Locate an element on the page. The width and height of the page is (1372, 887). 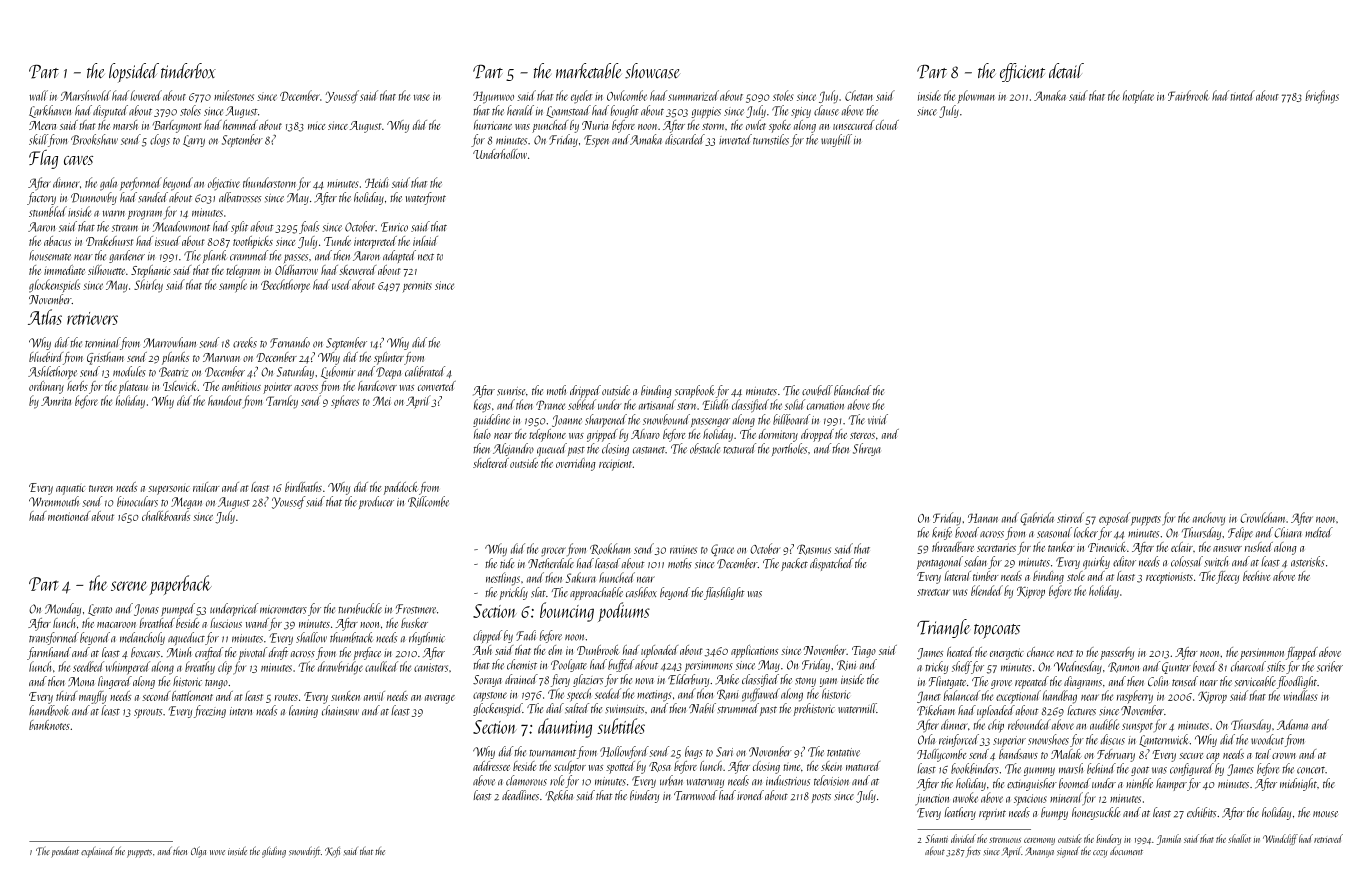
snowdrift is located at coordinates (304, 852).
